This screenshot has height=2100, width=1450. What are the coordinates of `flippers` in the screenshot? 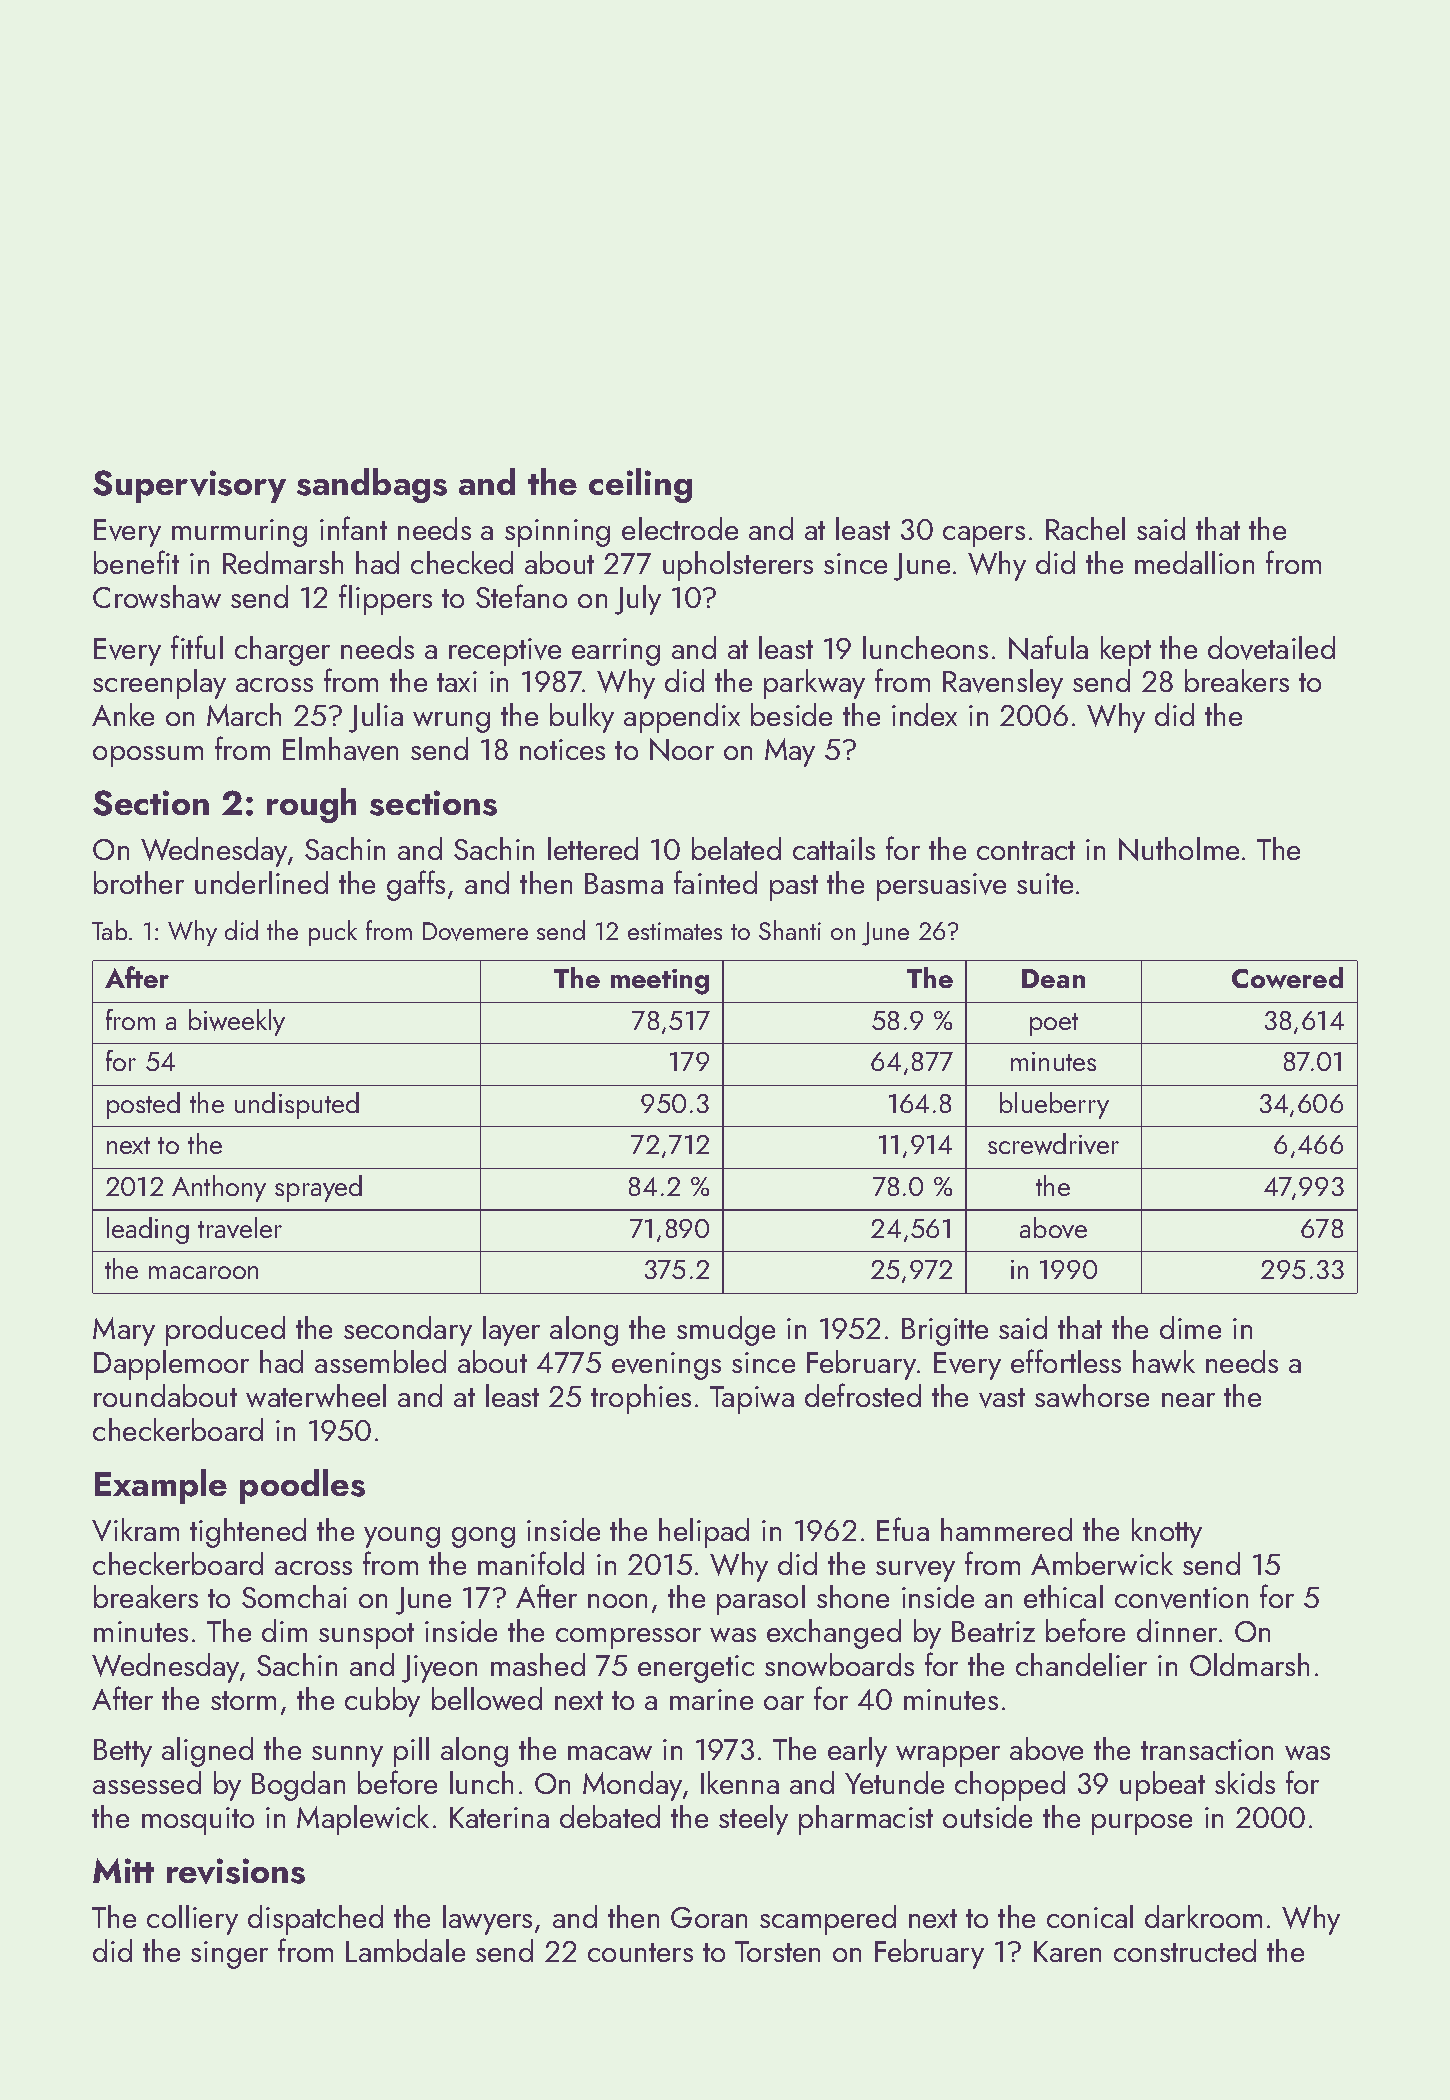 It's located at (385, 599).
